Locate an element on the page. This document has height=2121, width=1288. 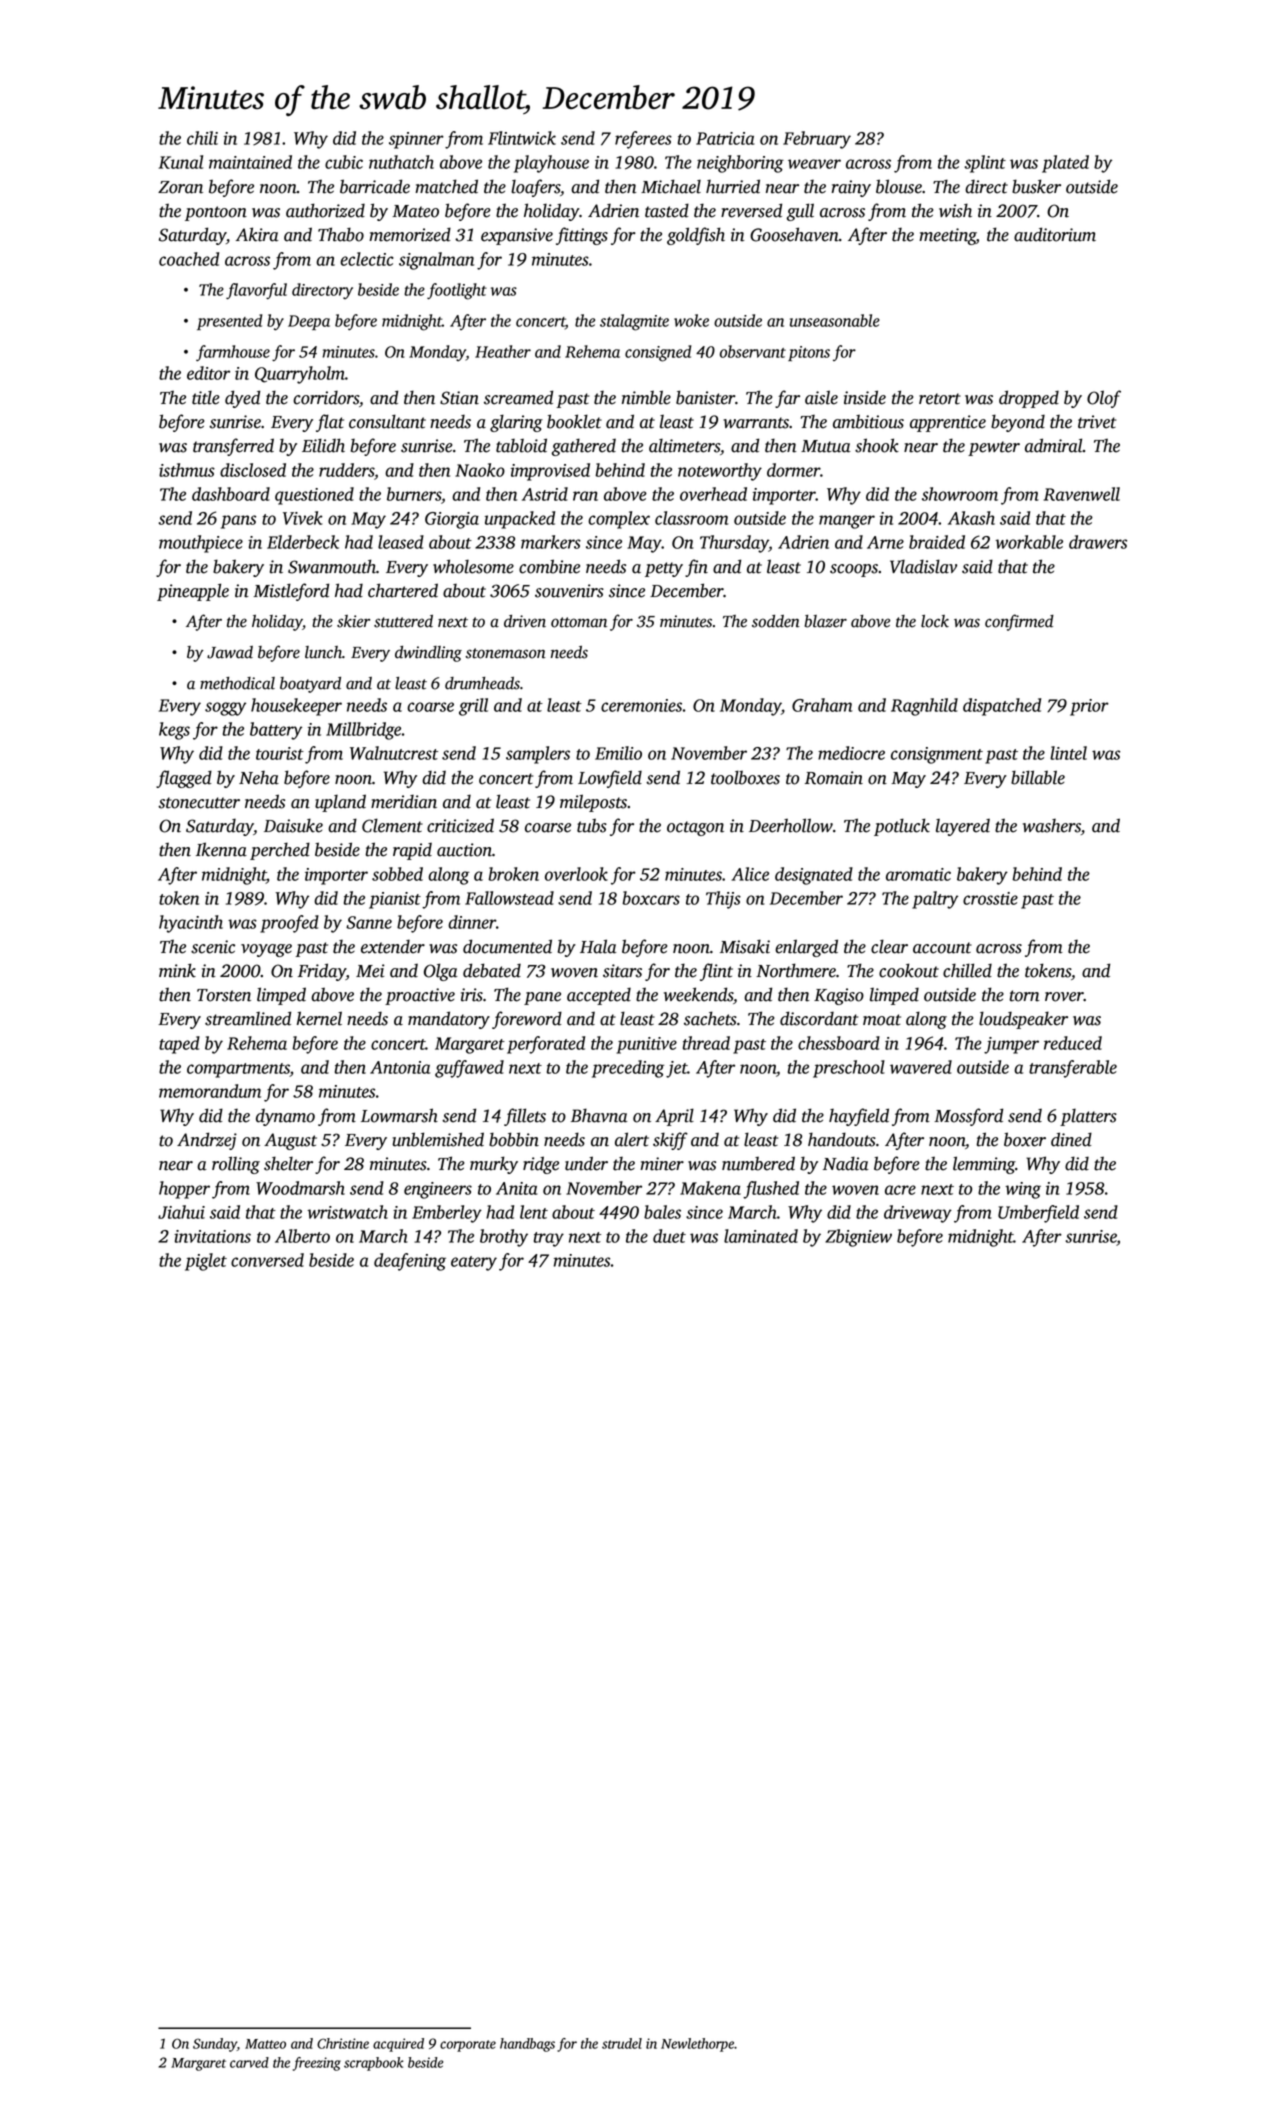
deafening is located at coordinates (410, 1262).
